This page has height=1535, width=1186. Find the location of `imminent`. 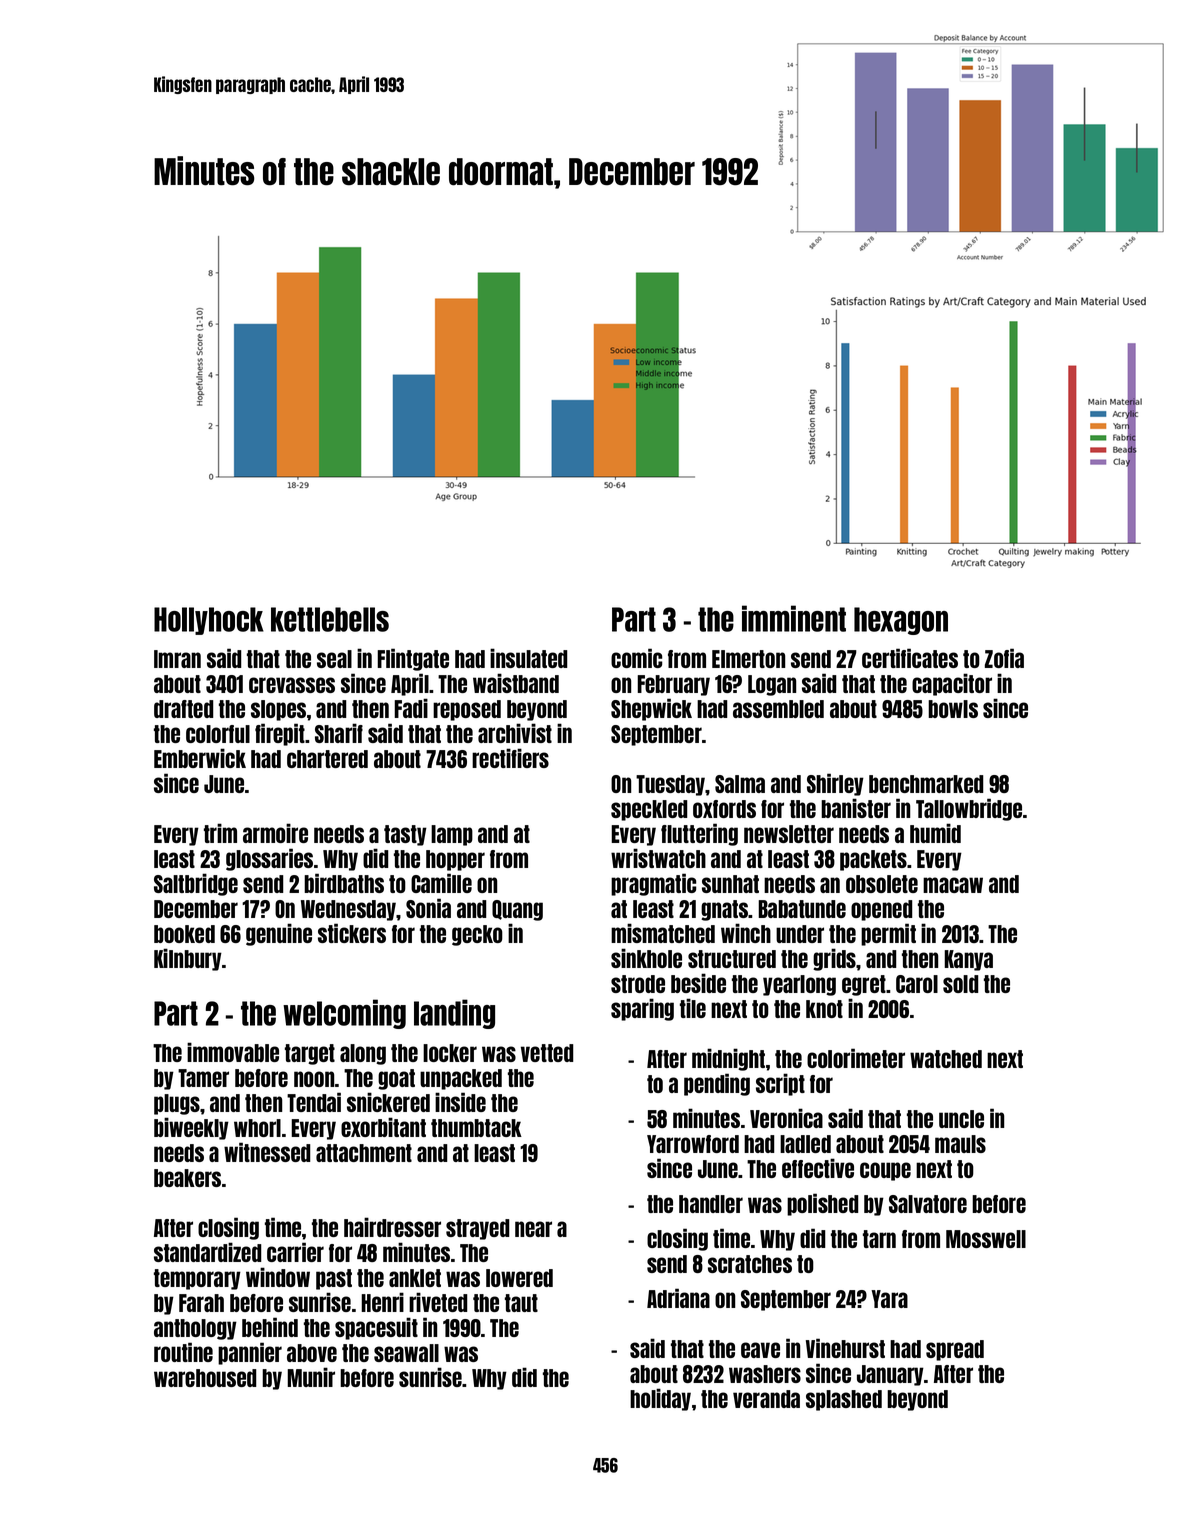

imminent is located at coordinates (794, 618).
